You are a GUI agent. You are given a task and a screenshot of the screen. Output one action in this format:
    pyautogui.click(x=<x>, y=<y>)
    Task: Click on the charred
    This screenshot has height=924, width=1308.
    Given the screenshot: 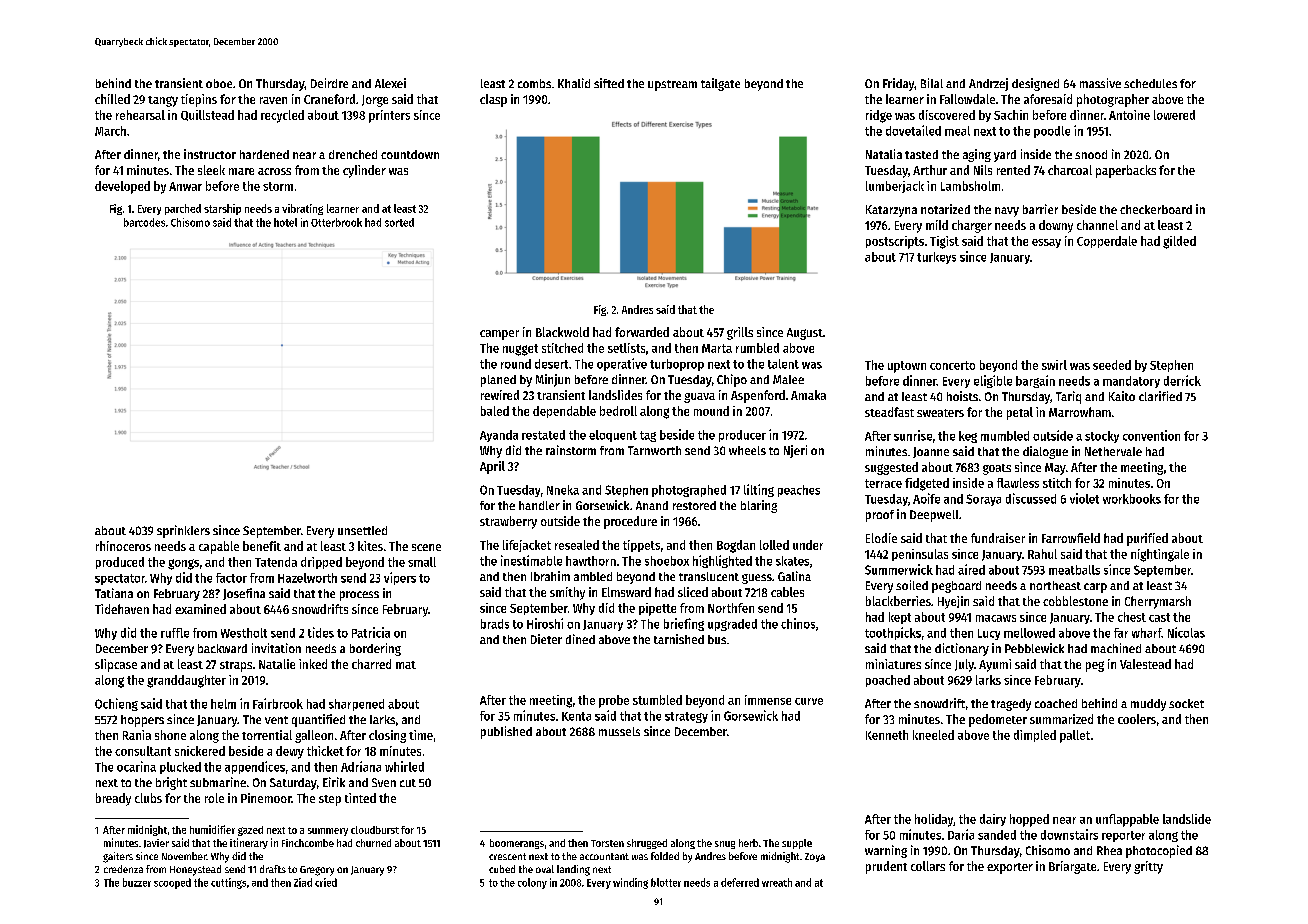 What is the action you would take?
    pyautogui.click(x=371, y=664)
